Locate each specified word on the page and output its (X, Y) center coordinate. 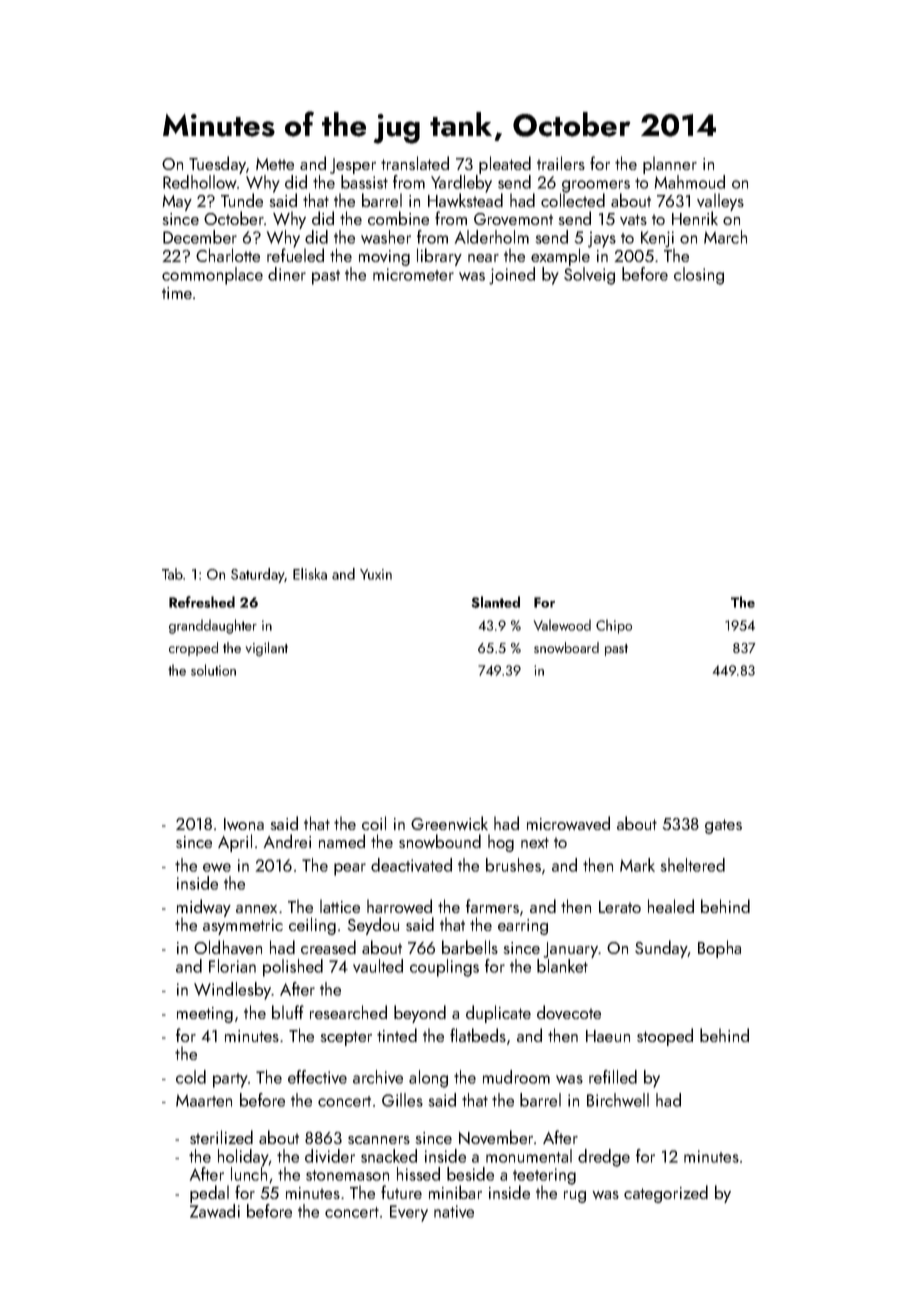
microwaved (568, 823)
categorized (666, 1194)
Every (409, 1213)
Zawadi (215, 1211)
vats (633, 219)
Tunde (242, 200)
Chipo (614, 626)
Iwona (244, 824)
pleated (505, 165)
